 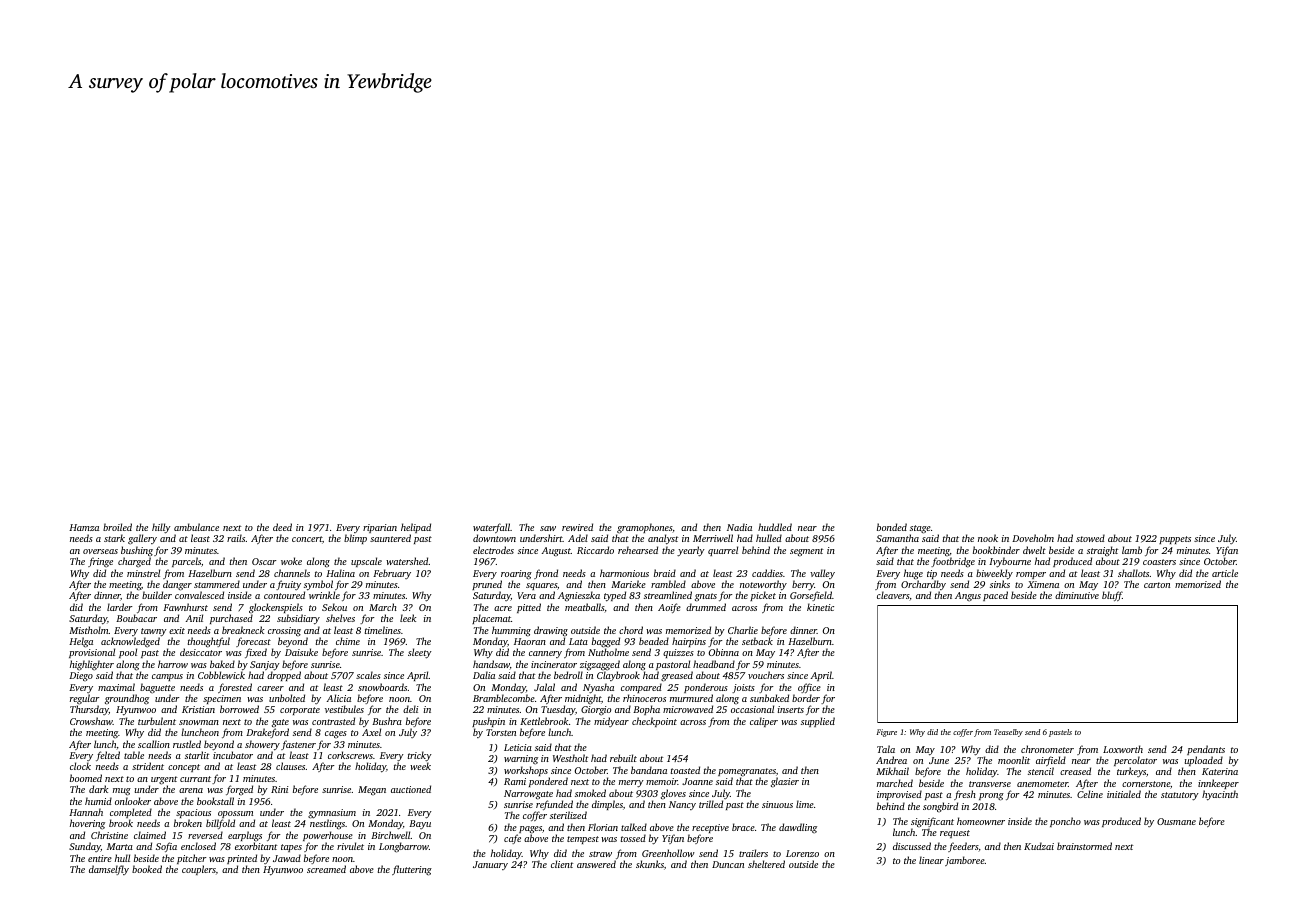 What do you see at coordinates (1123, 749) in the screenshot?
I see `Loxworth` at bounding box center [1123, 749].
